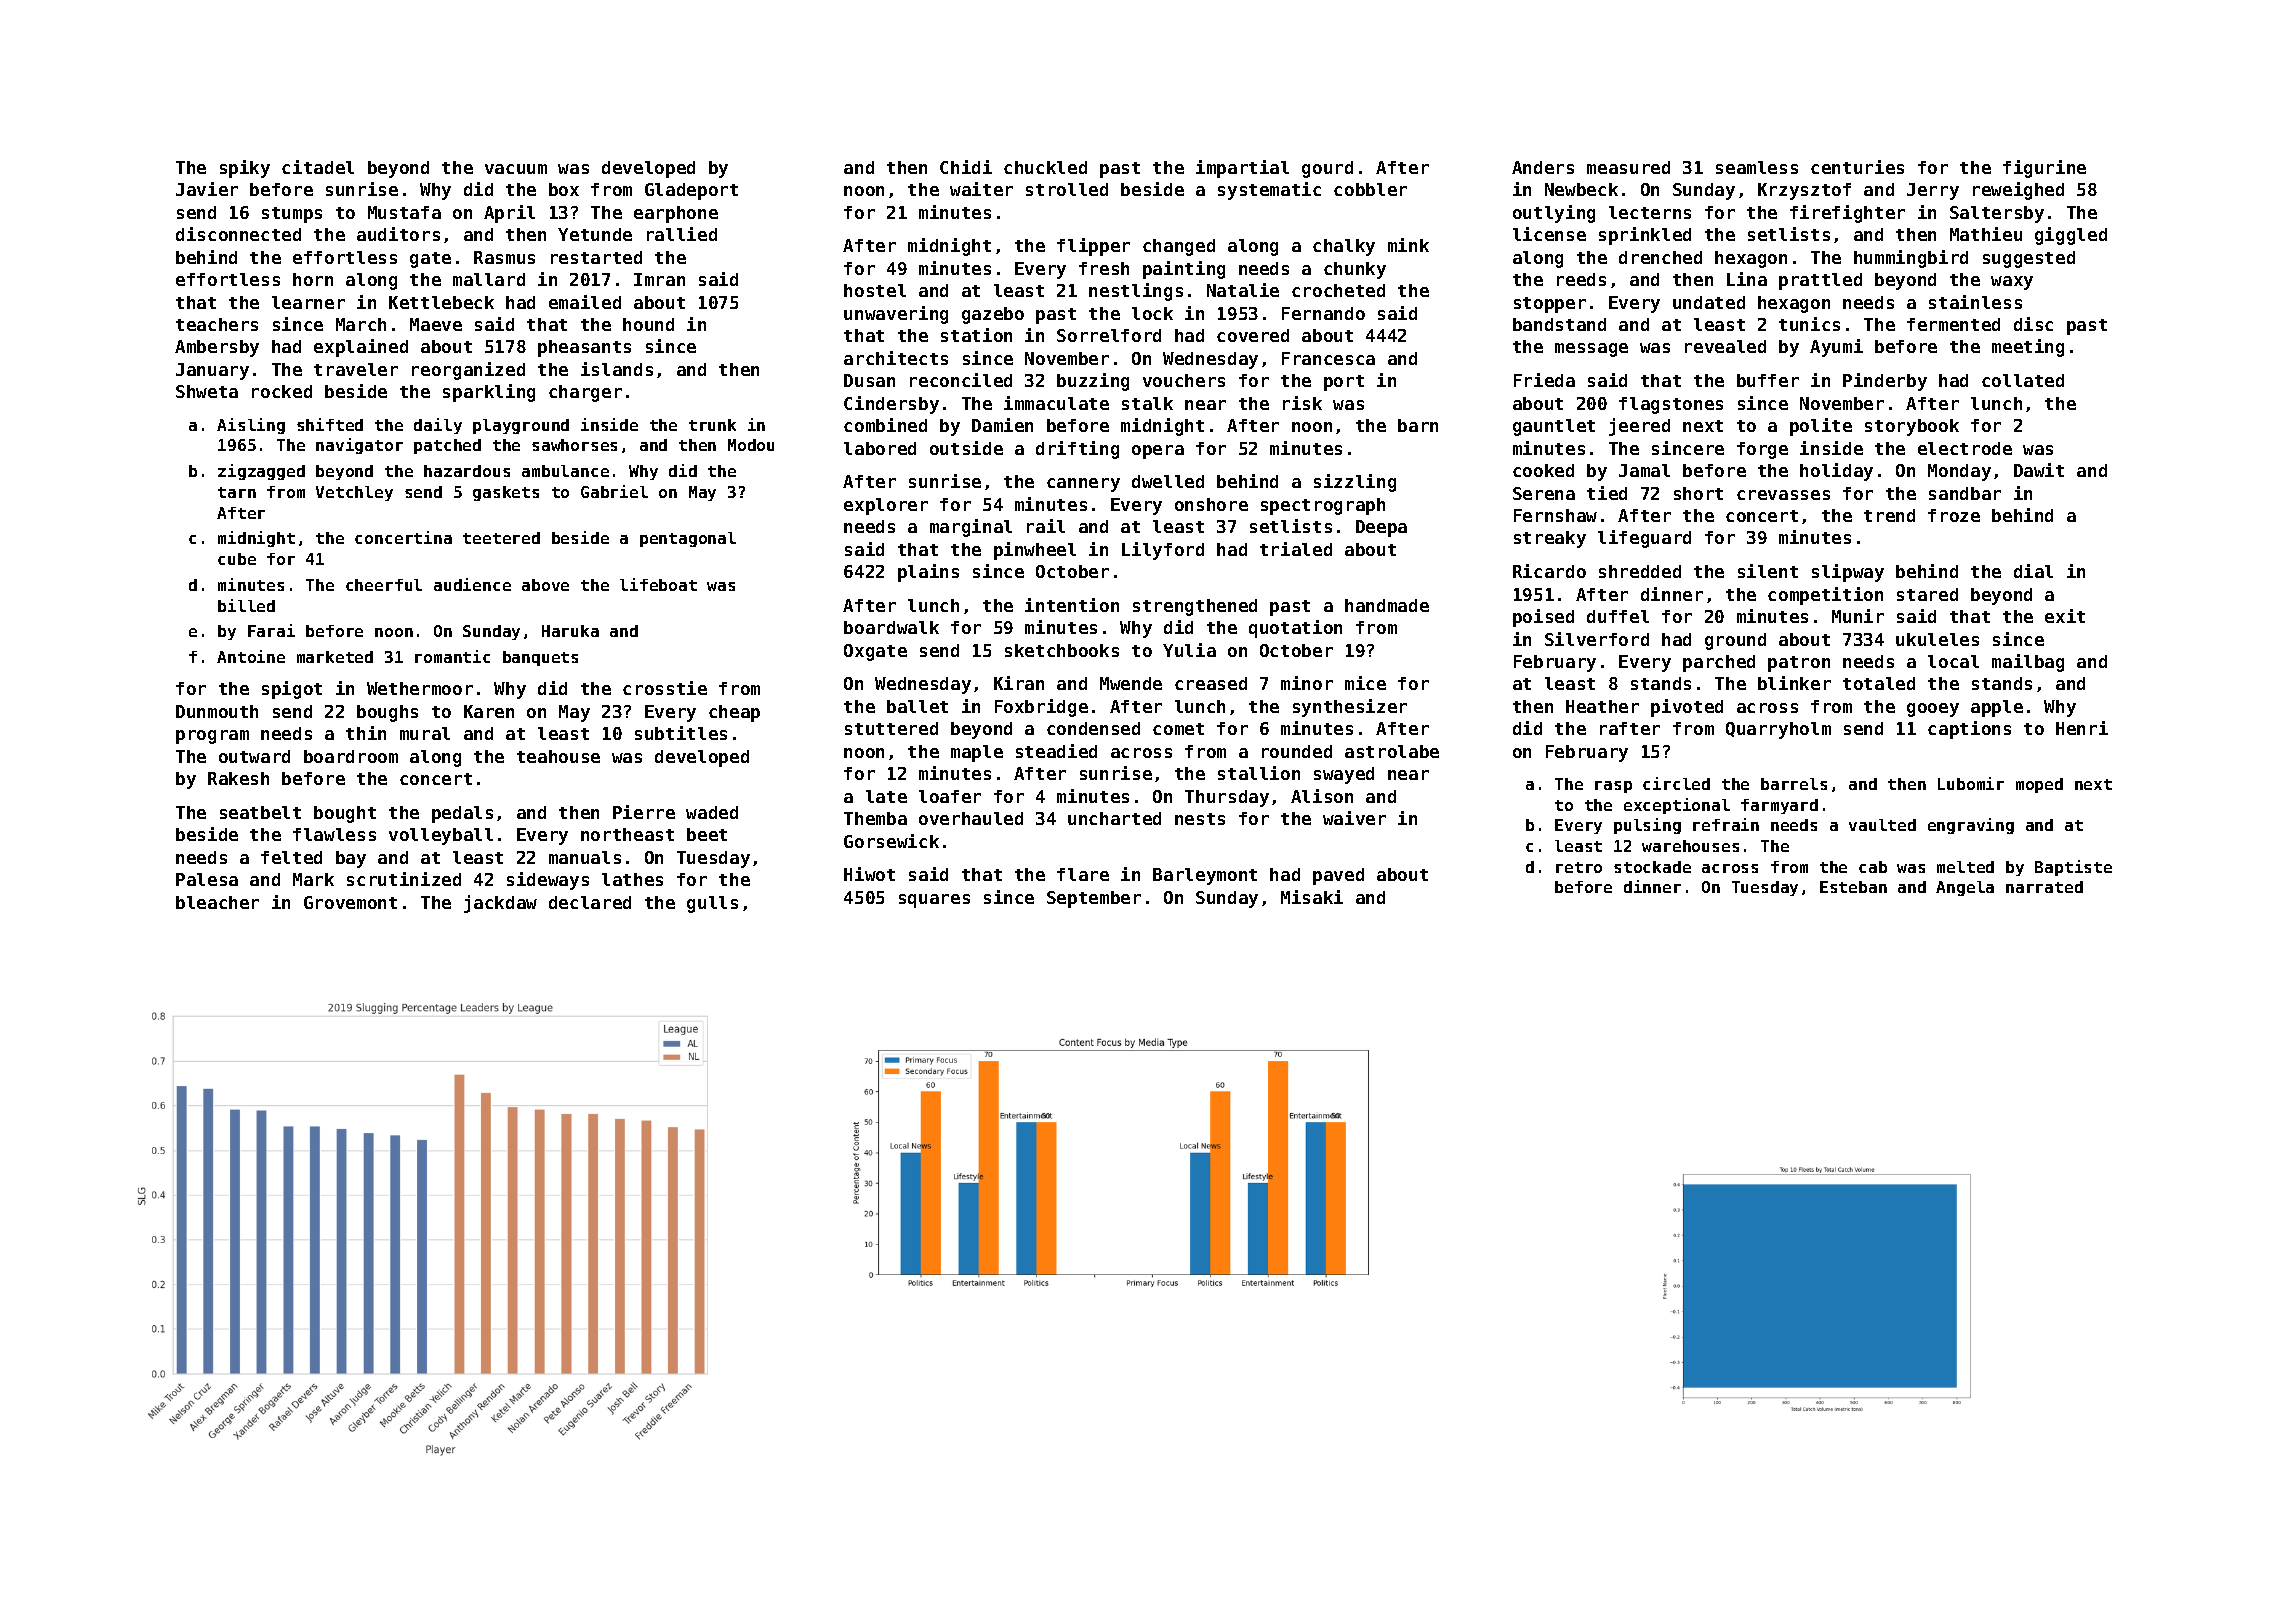 This image has width=2292, height=1620. I want to click on Grovemont, so click(350, 902).
